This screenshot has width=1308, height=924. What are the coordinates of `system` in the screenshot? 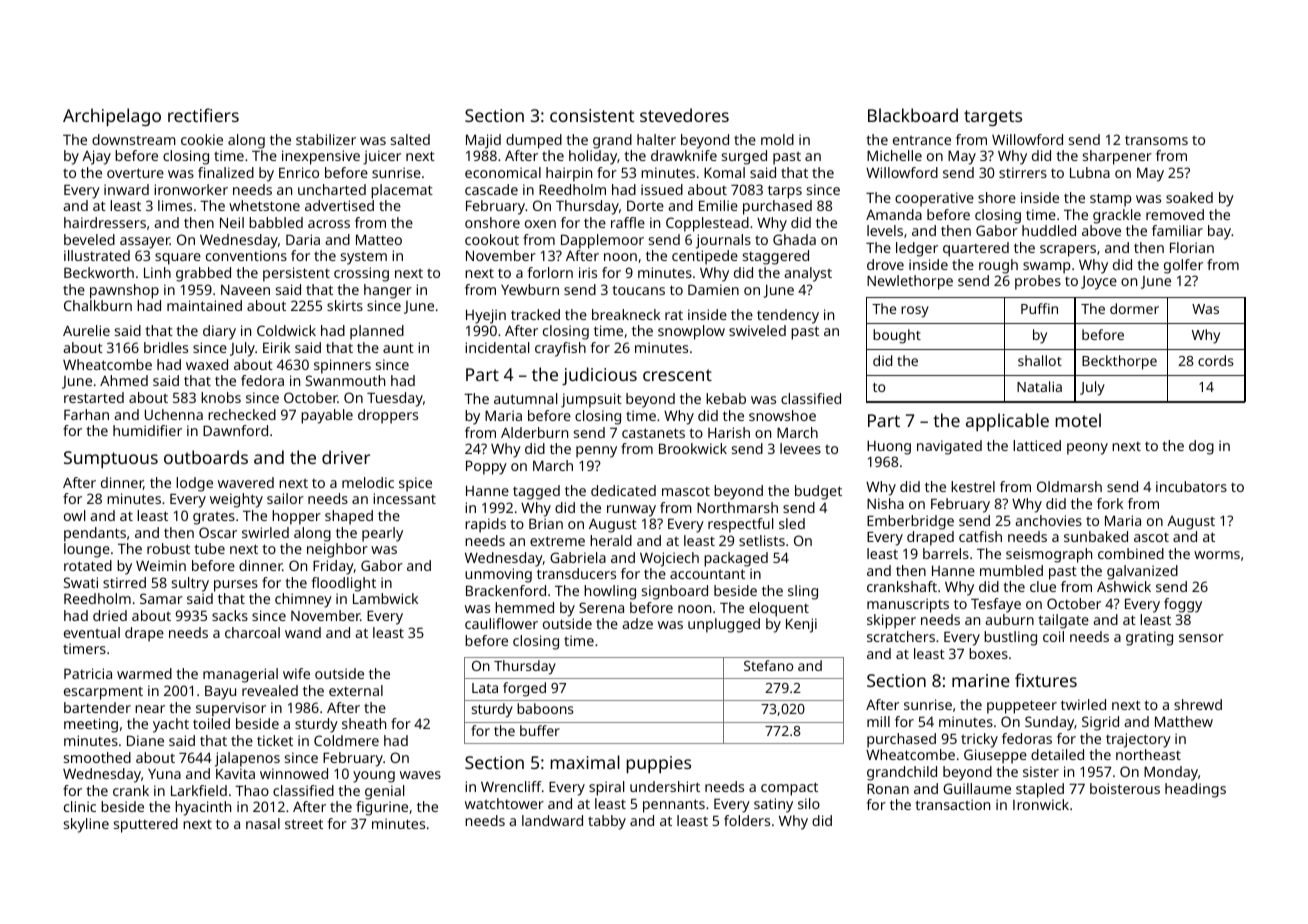 It's located at (364, 258).
